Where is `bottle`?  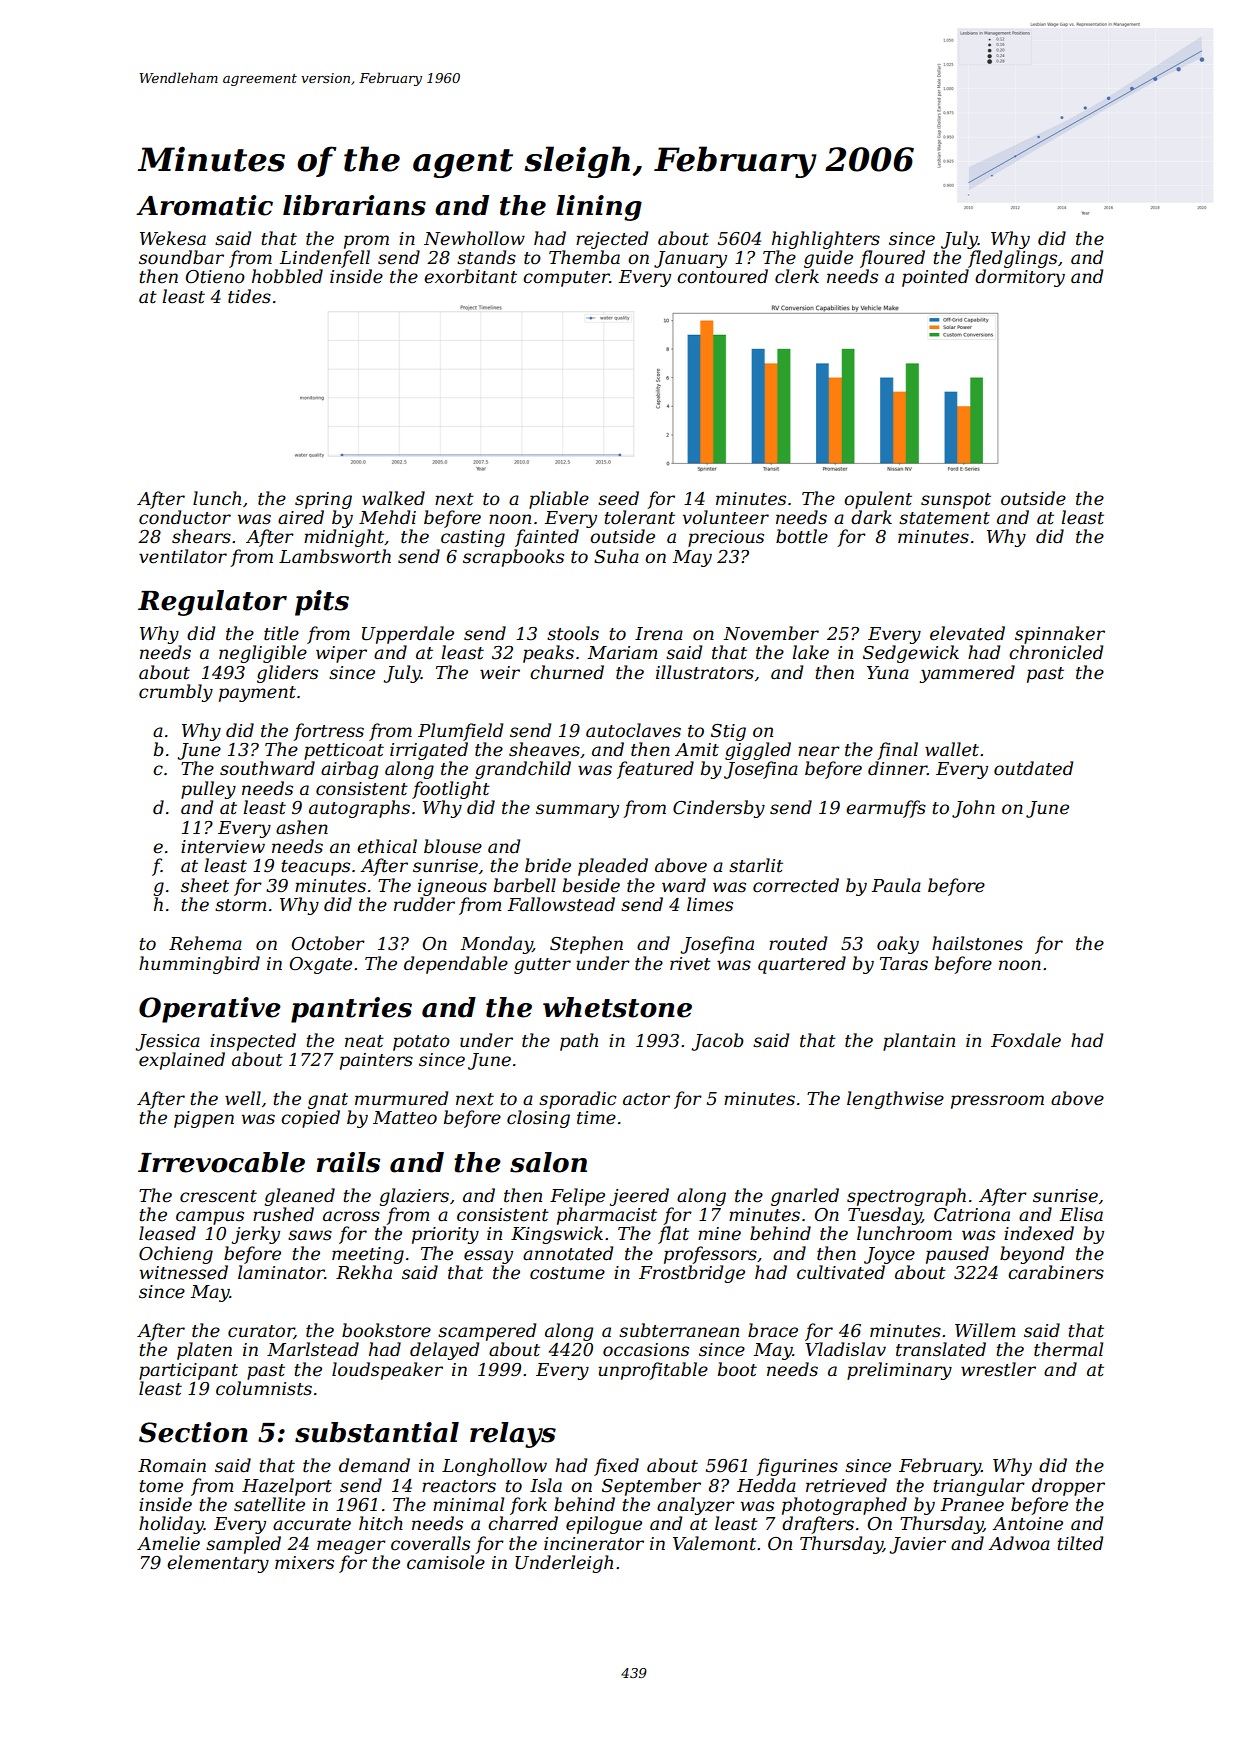 bottle is located at coordinates (802, 536).
